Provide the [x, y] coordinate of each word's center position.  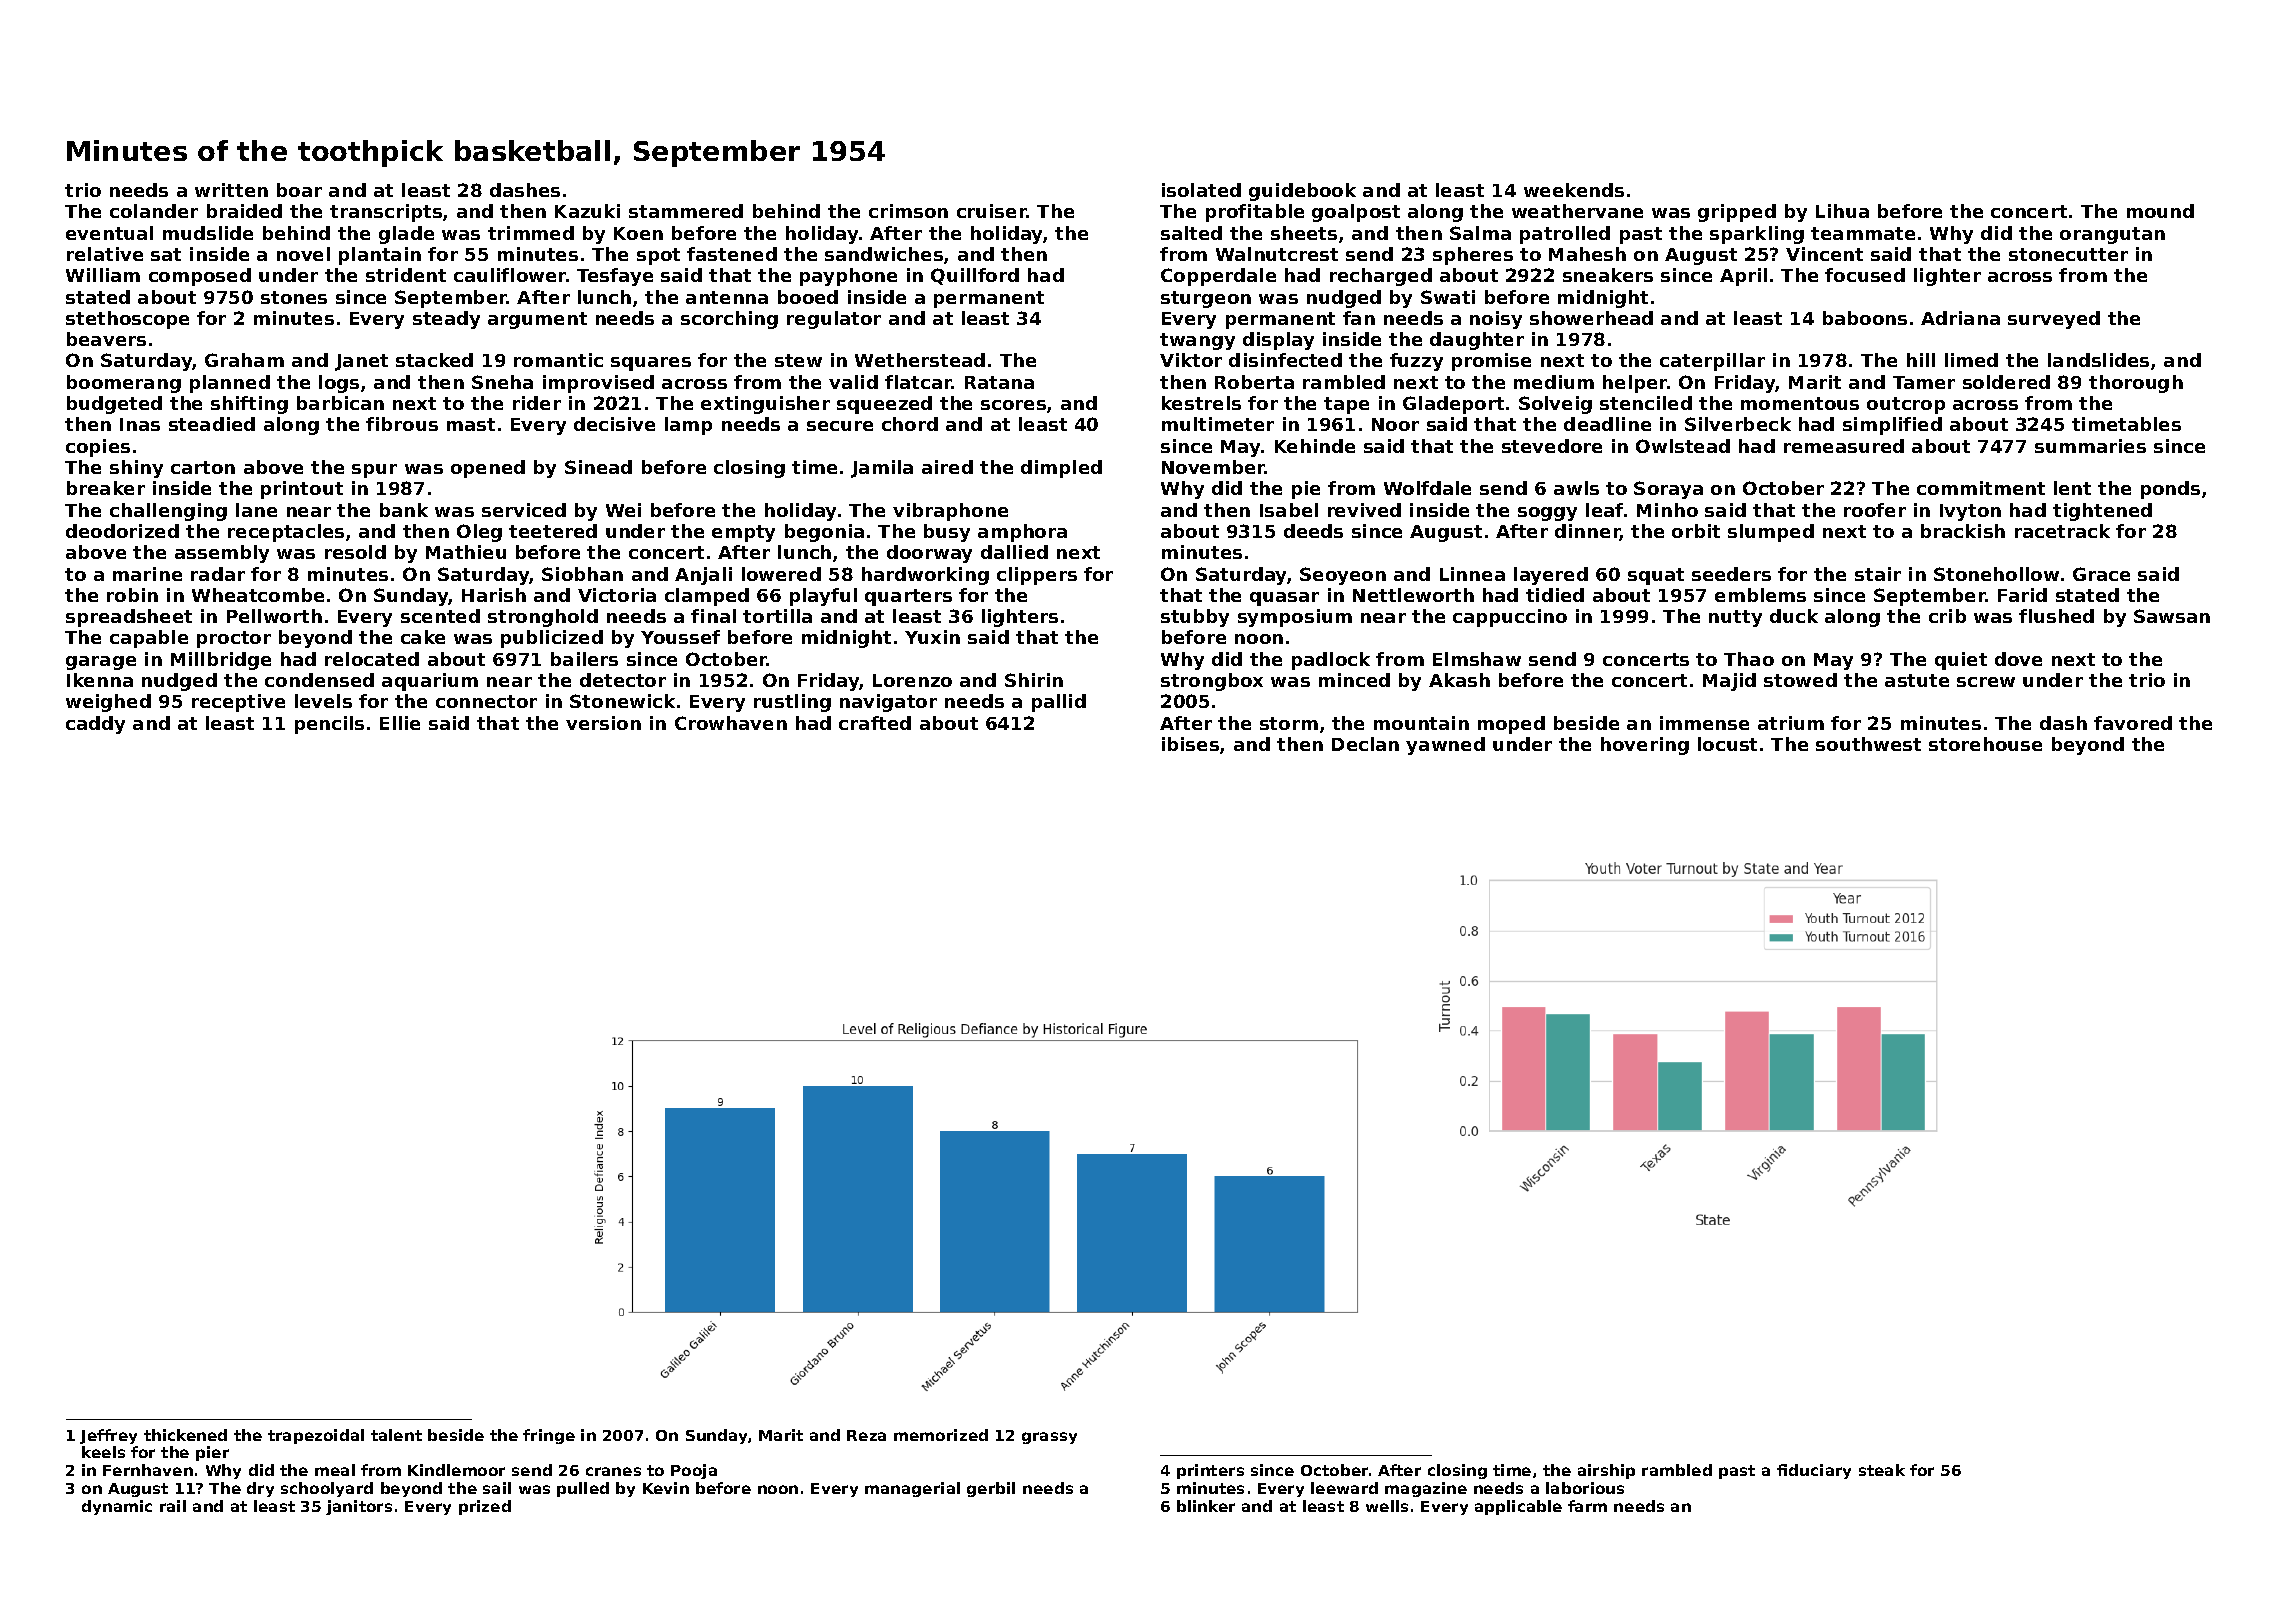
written [231, 190]
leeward [1344, 1488]
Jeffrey [108, 1436]
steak [1882, 1470]
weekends [1574, 190]
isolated [1201, 190]
